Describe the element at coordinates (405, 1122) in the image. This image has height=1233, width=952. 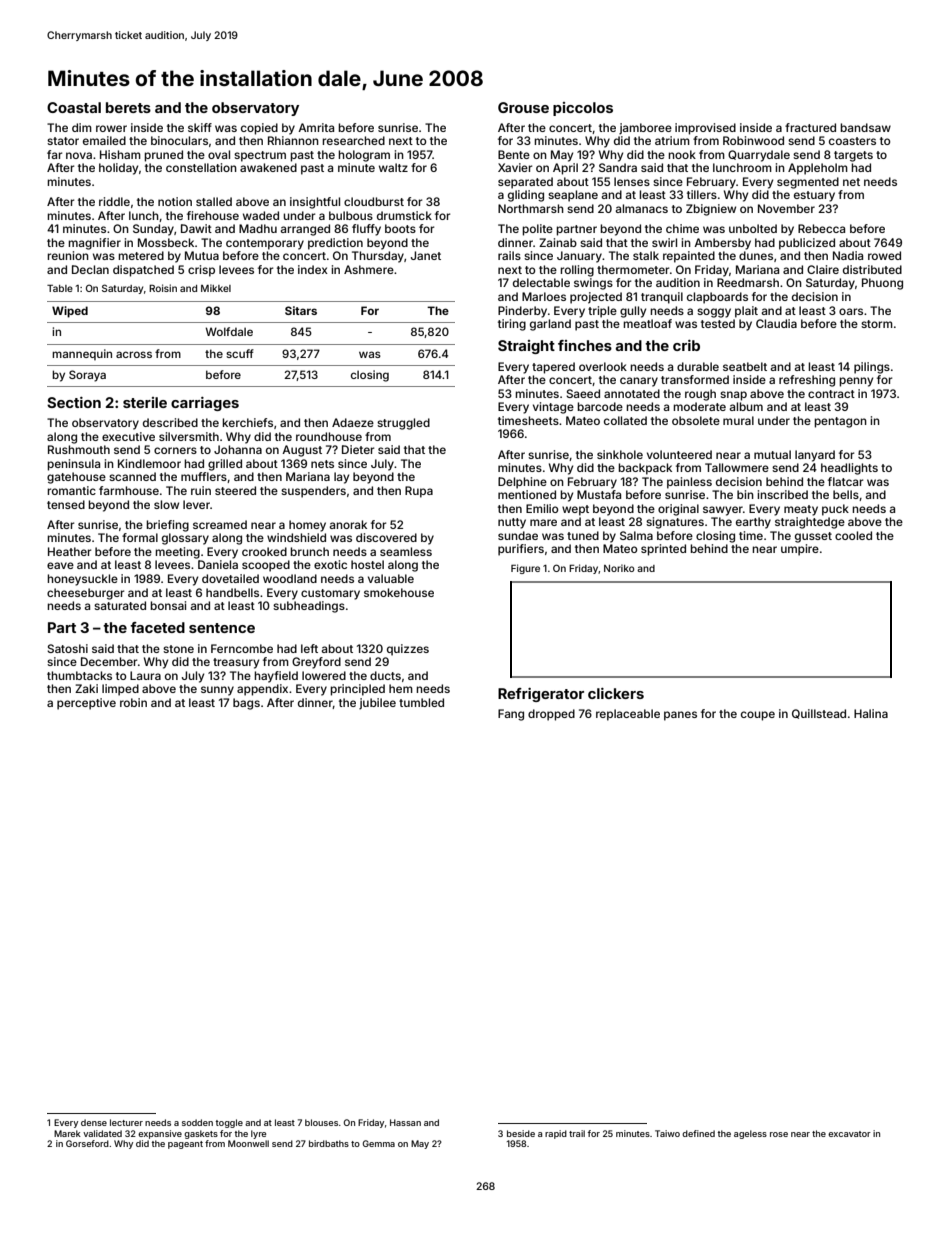
I see `Hassan` at that location.
